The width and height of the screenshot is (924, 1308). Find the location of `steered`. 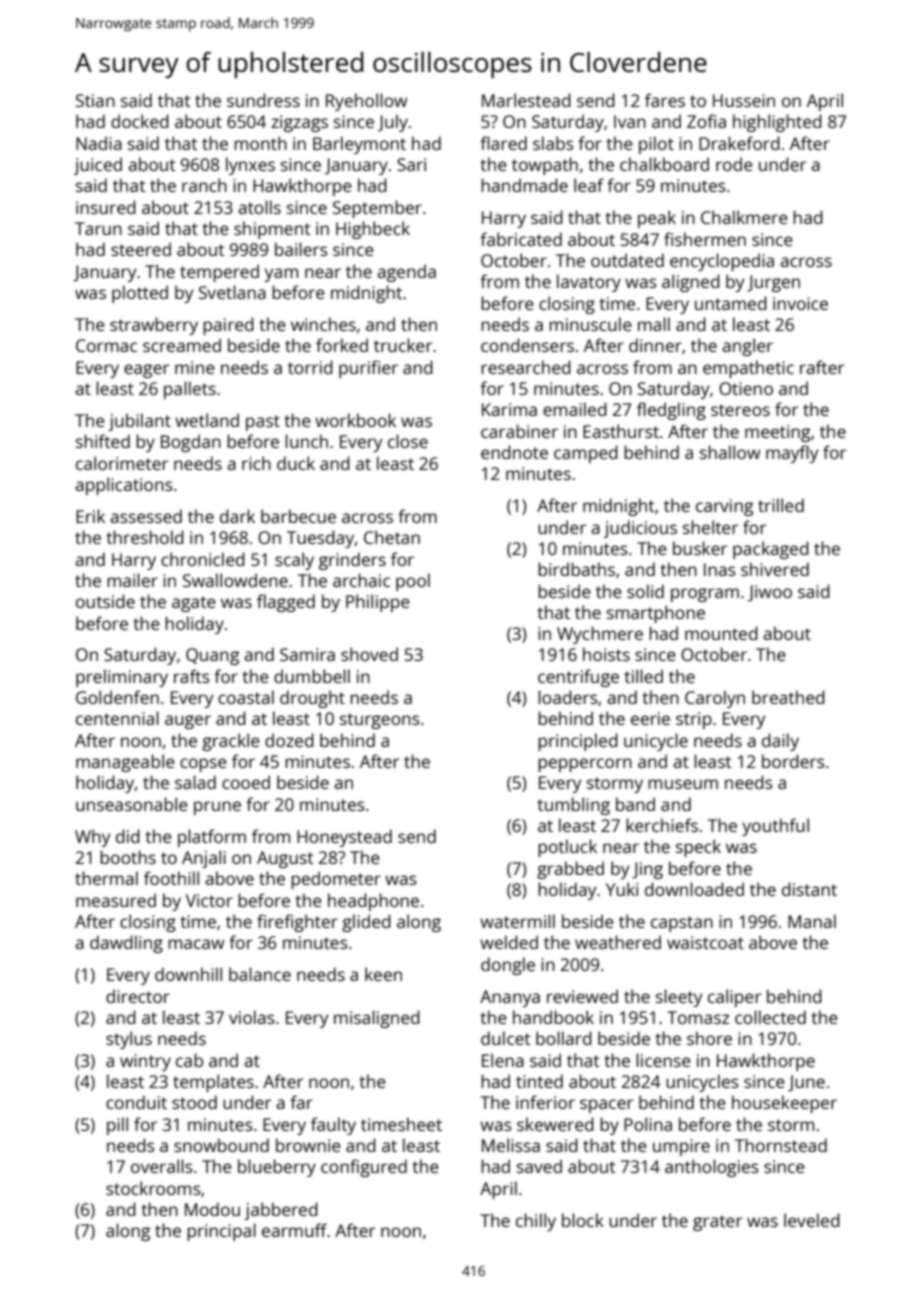

steered is located at coordinates (141, 249).
